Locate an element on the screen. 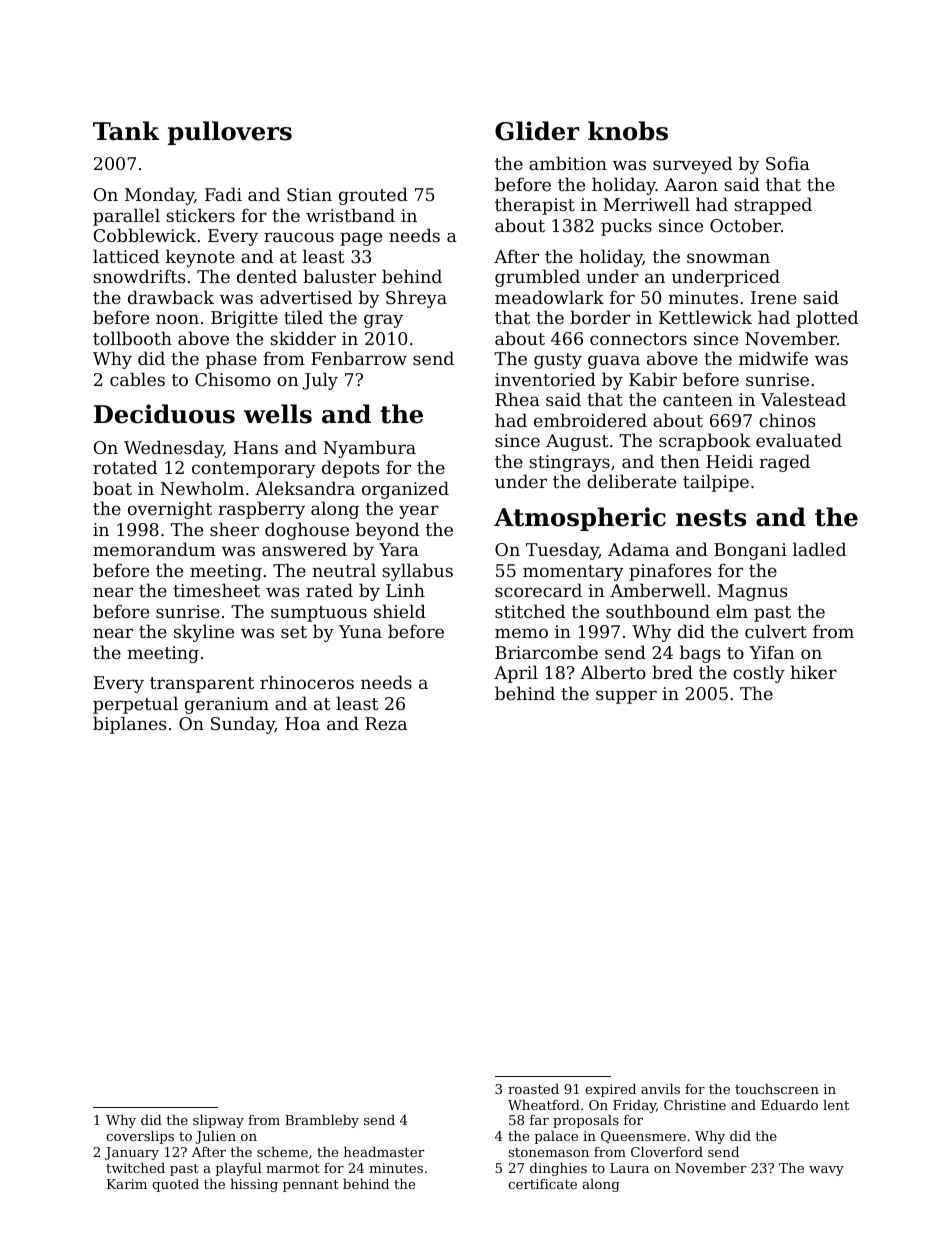  Reza is located at coordinates (386, 723).
